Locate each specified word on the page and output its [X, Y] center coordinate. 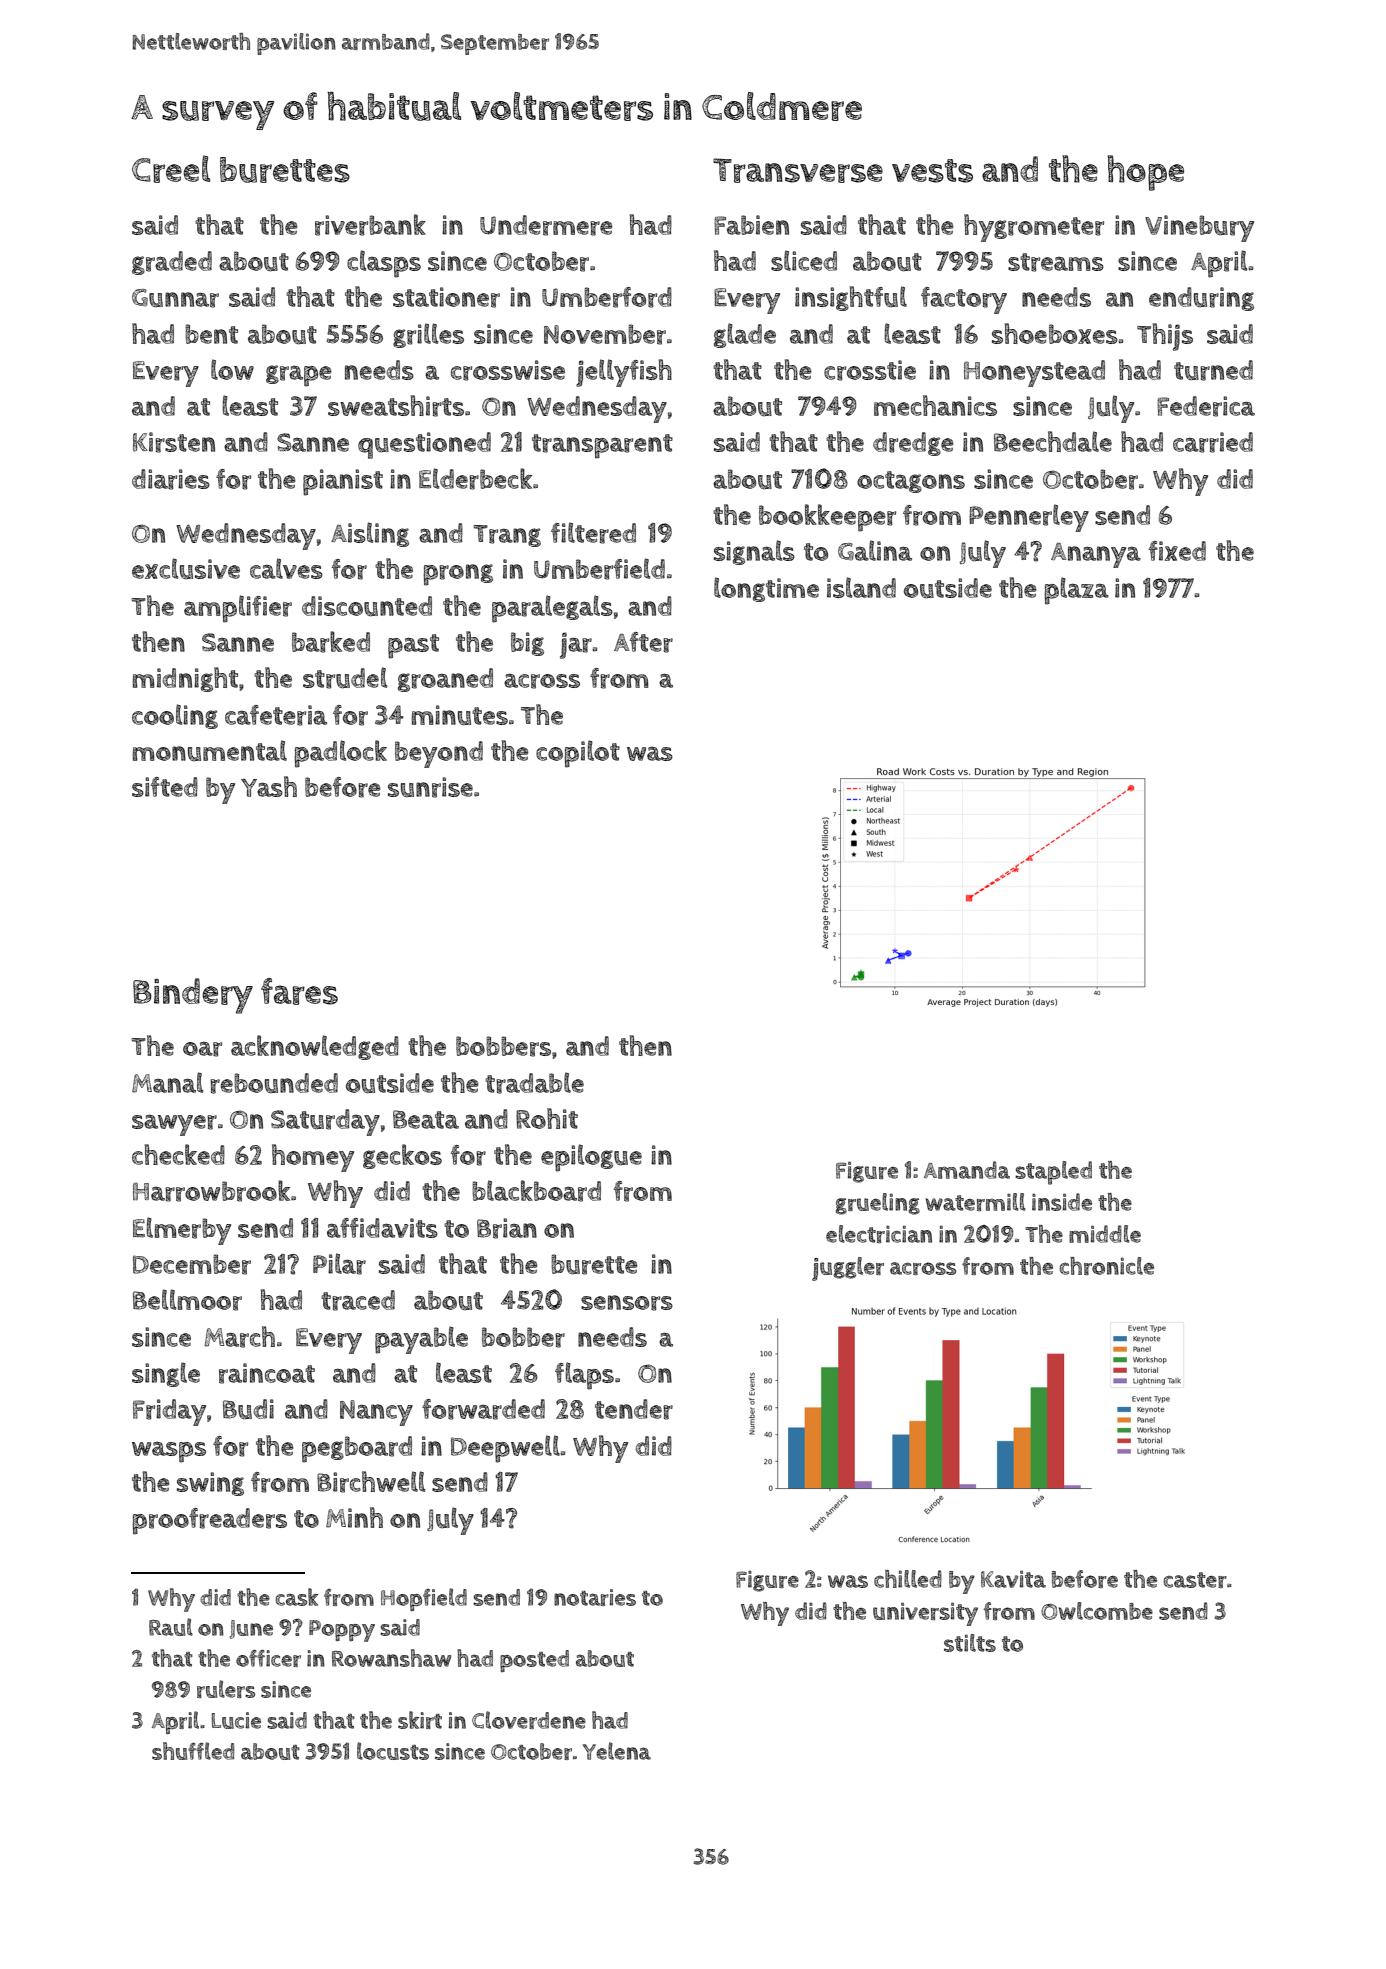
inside [1062, 1202]
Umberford [607, 297]
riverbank [370, 225]
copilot [578, 754]
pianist [343, 482]
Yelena [616, 1751]
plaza [1076, 591]
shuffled [193, 1751]
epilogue [591, 1158]
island [861, 587]
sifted [165, 787]
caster [1195, 1580]
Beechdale [1053, 441]
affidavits [382, 1228]
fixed [1177, 551]
